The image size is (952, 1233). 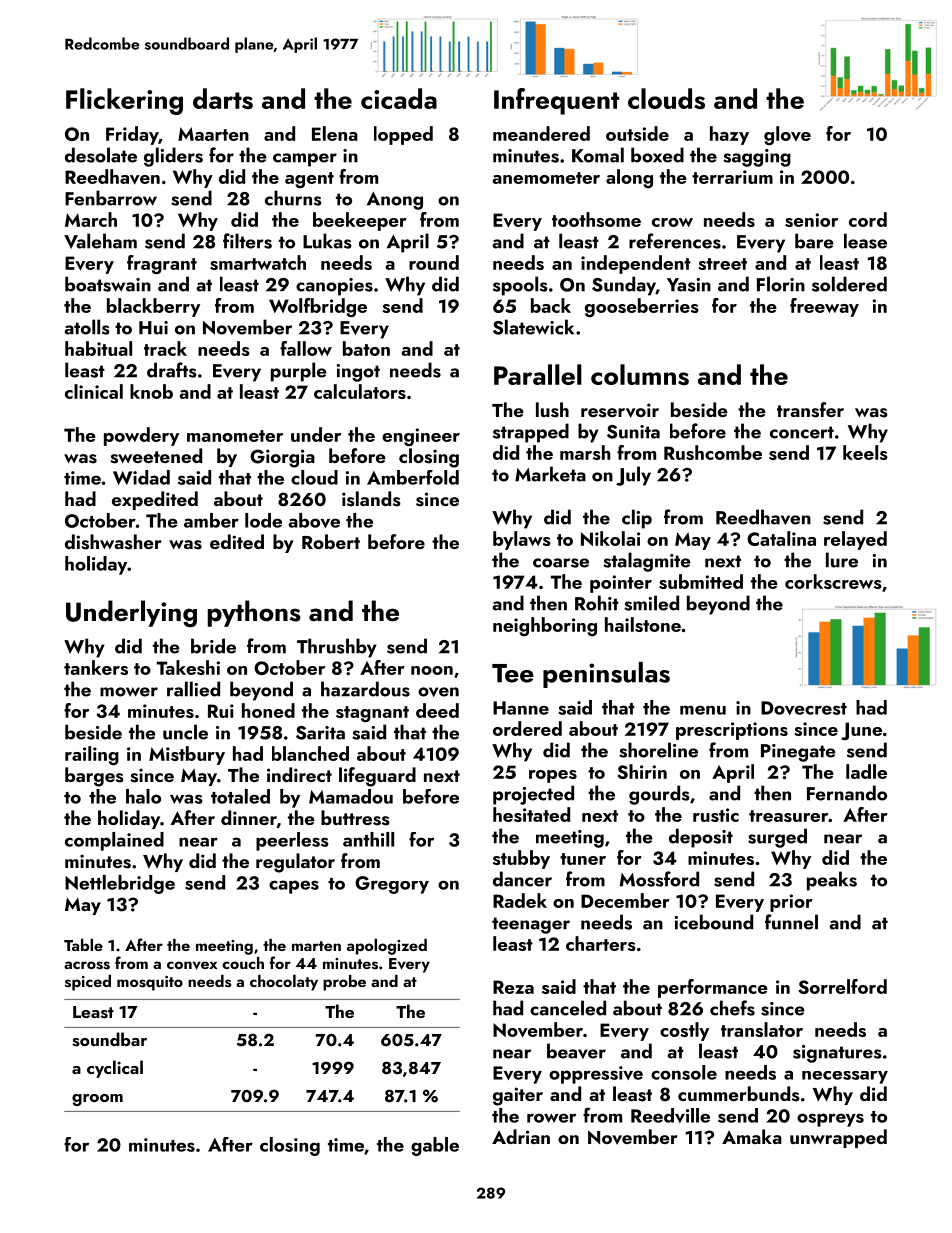 I want to click on Giorgia, so click(x=282, y=458).
